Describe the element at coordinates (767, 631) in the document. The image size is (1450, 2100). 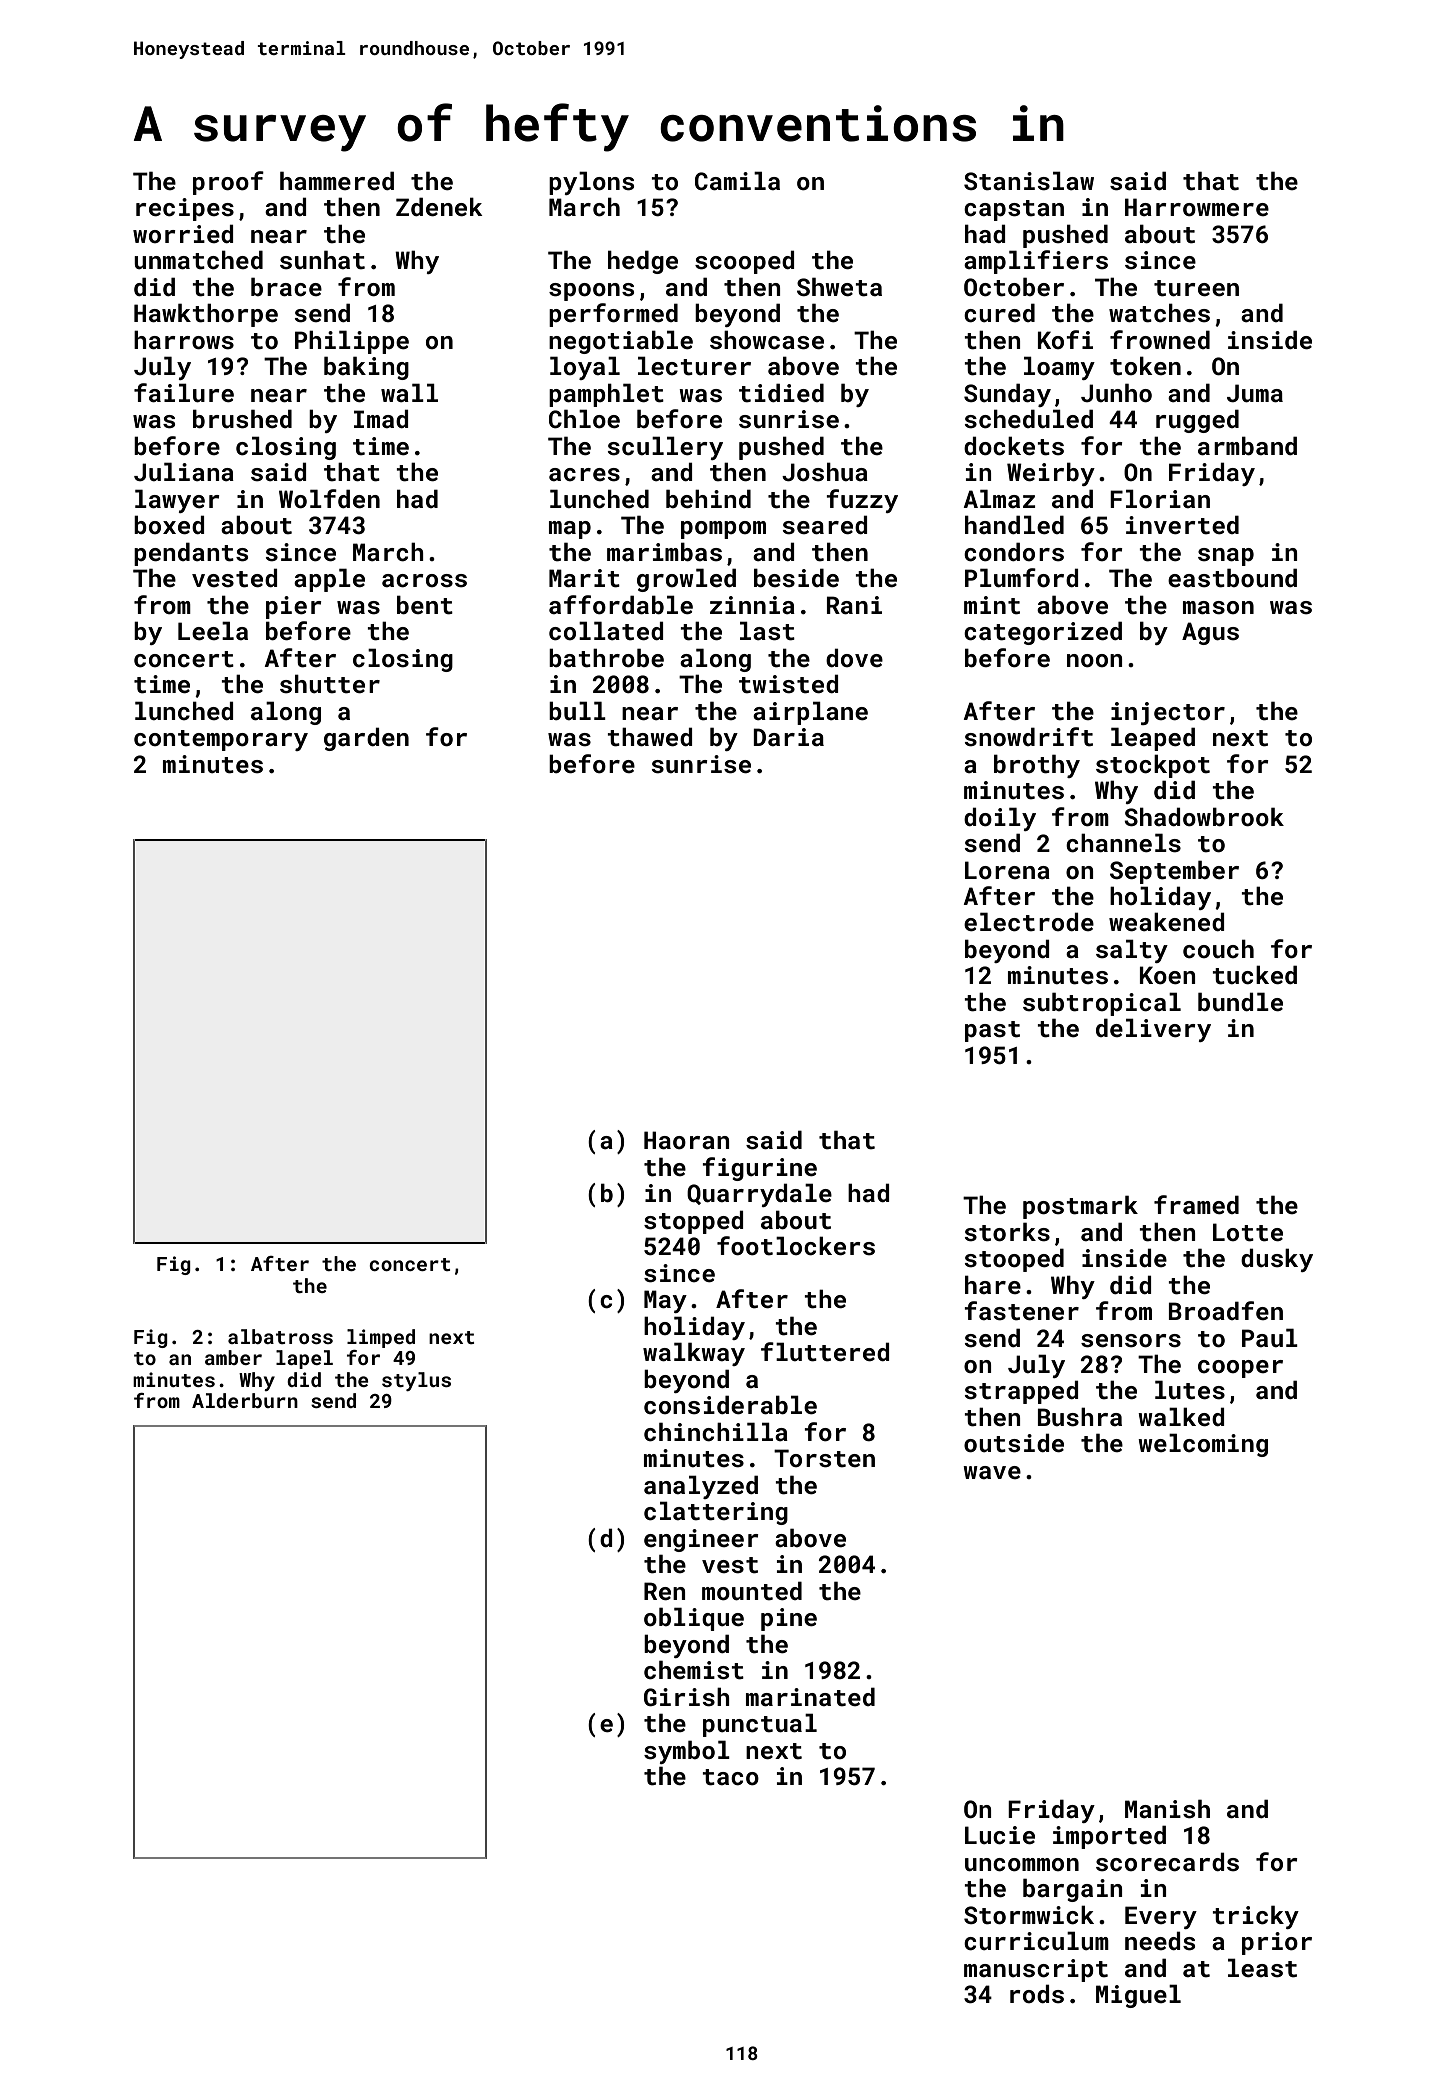
I see `last` at that location.
